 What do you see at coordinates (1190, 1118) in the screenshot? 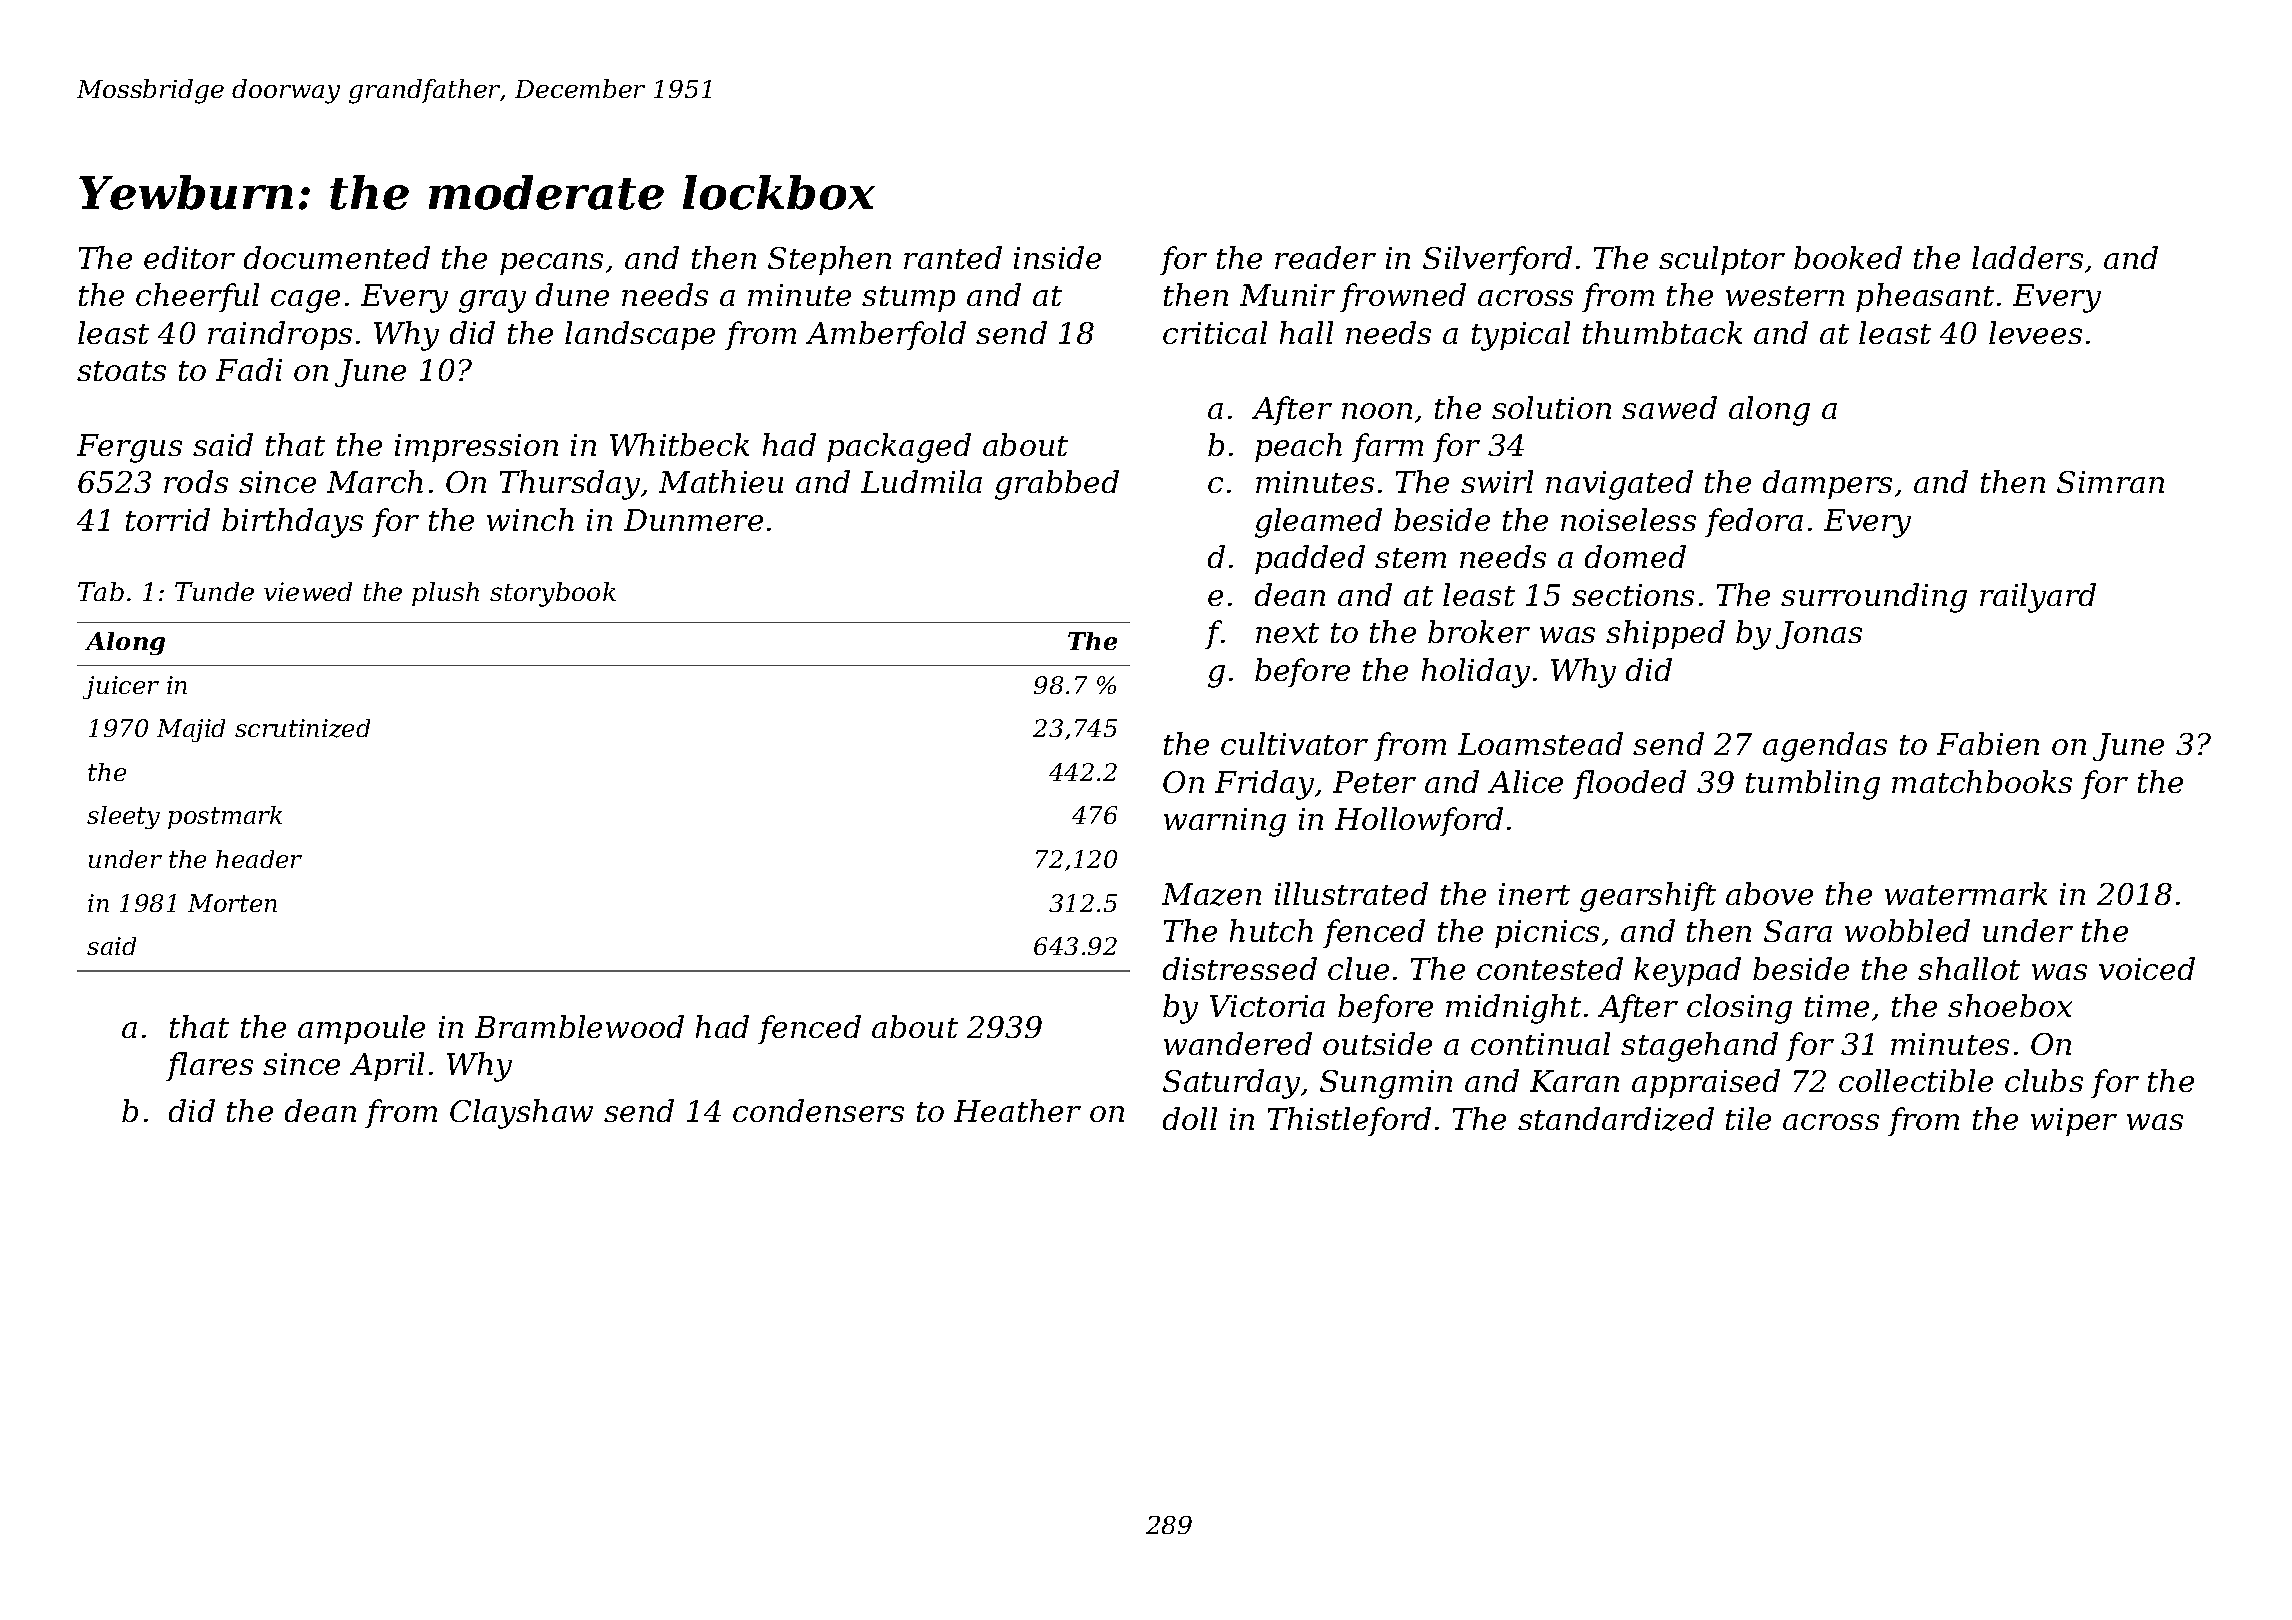
I see `doll` at bounding box center [1190, 1118].
